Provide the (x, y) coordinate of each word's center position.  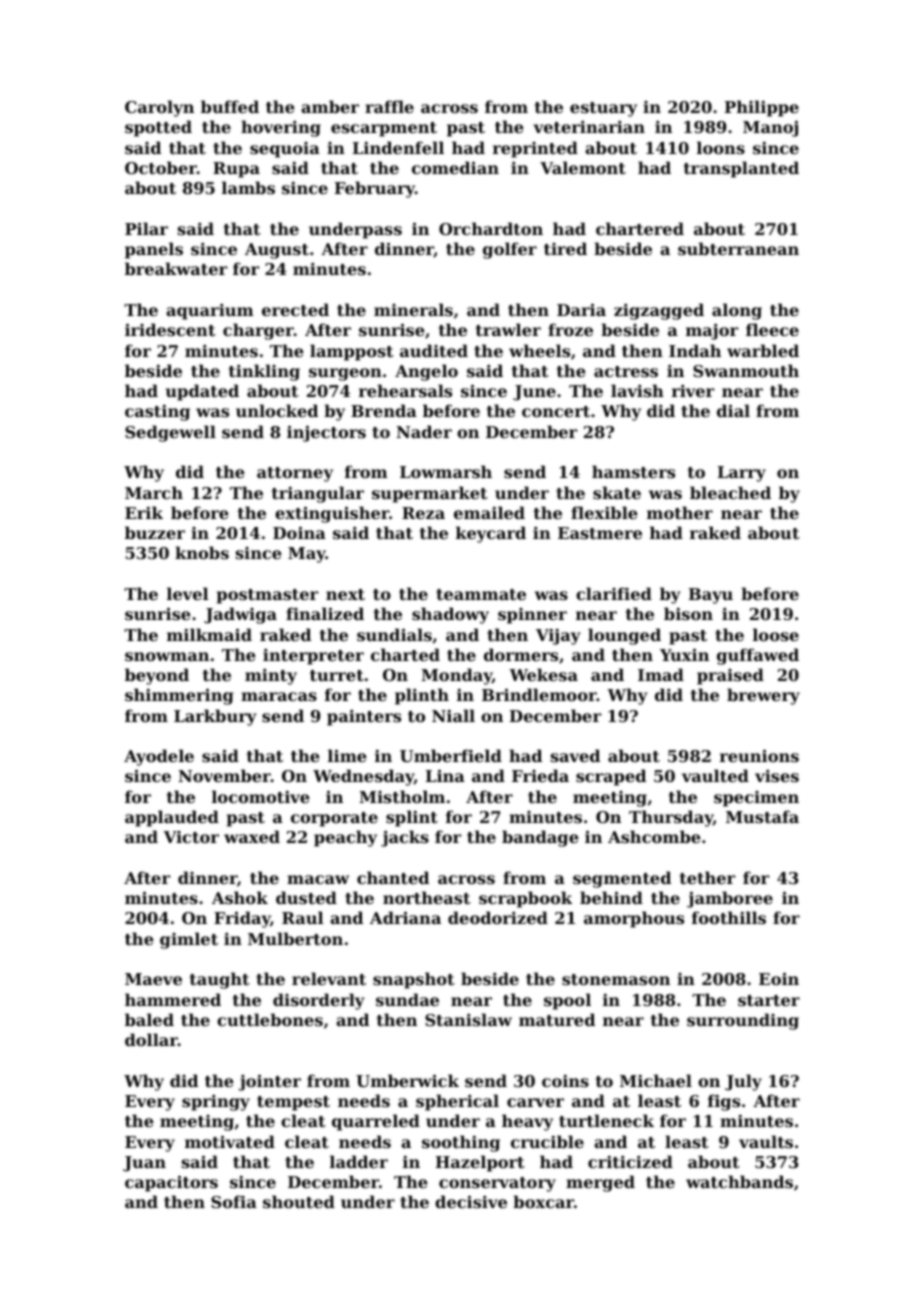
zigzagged (659, 311)
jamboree (730, 899)
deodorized (498, 917)
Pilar (146, 228)
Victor (191, 837)
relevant (329, 978)
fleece (772, 329)
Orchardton (491, 228)
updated (202, 392)
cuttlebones (270, 1019)
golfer (510, 250)
